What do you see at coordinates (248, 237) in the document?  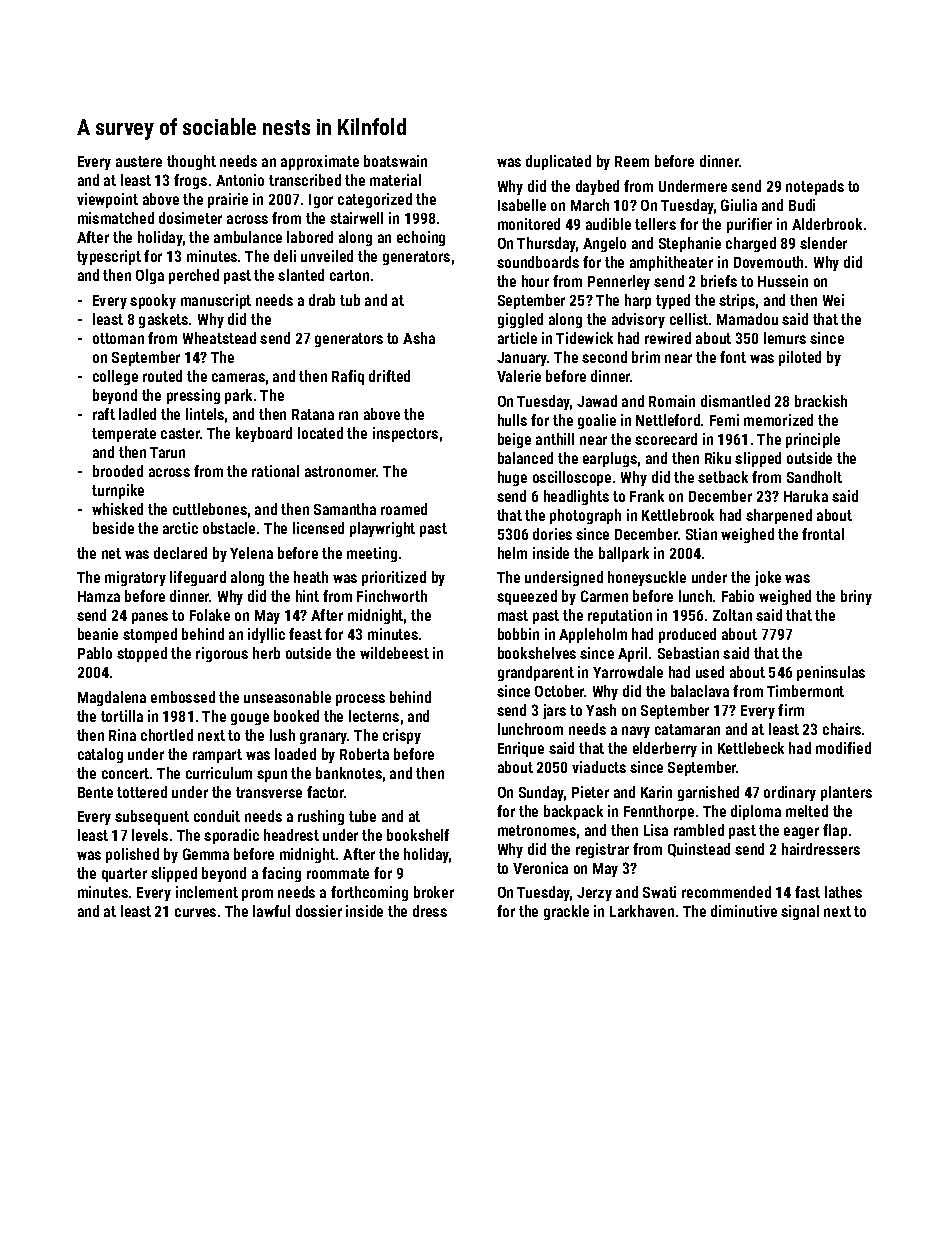 I see `ambulance` at bounding box center [248, 237].
